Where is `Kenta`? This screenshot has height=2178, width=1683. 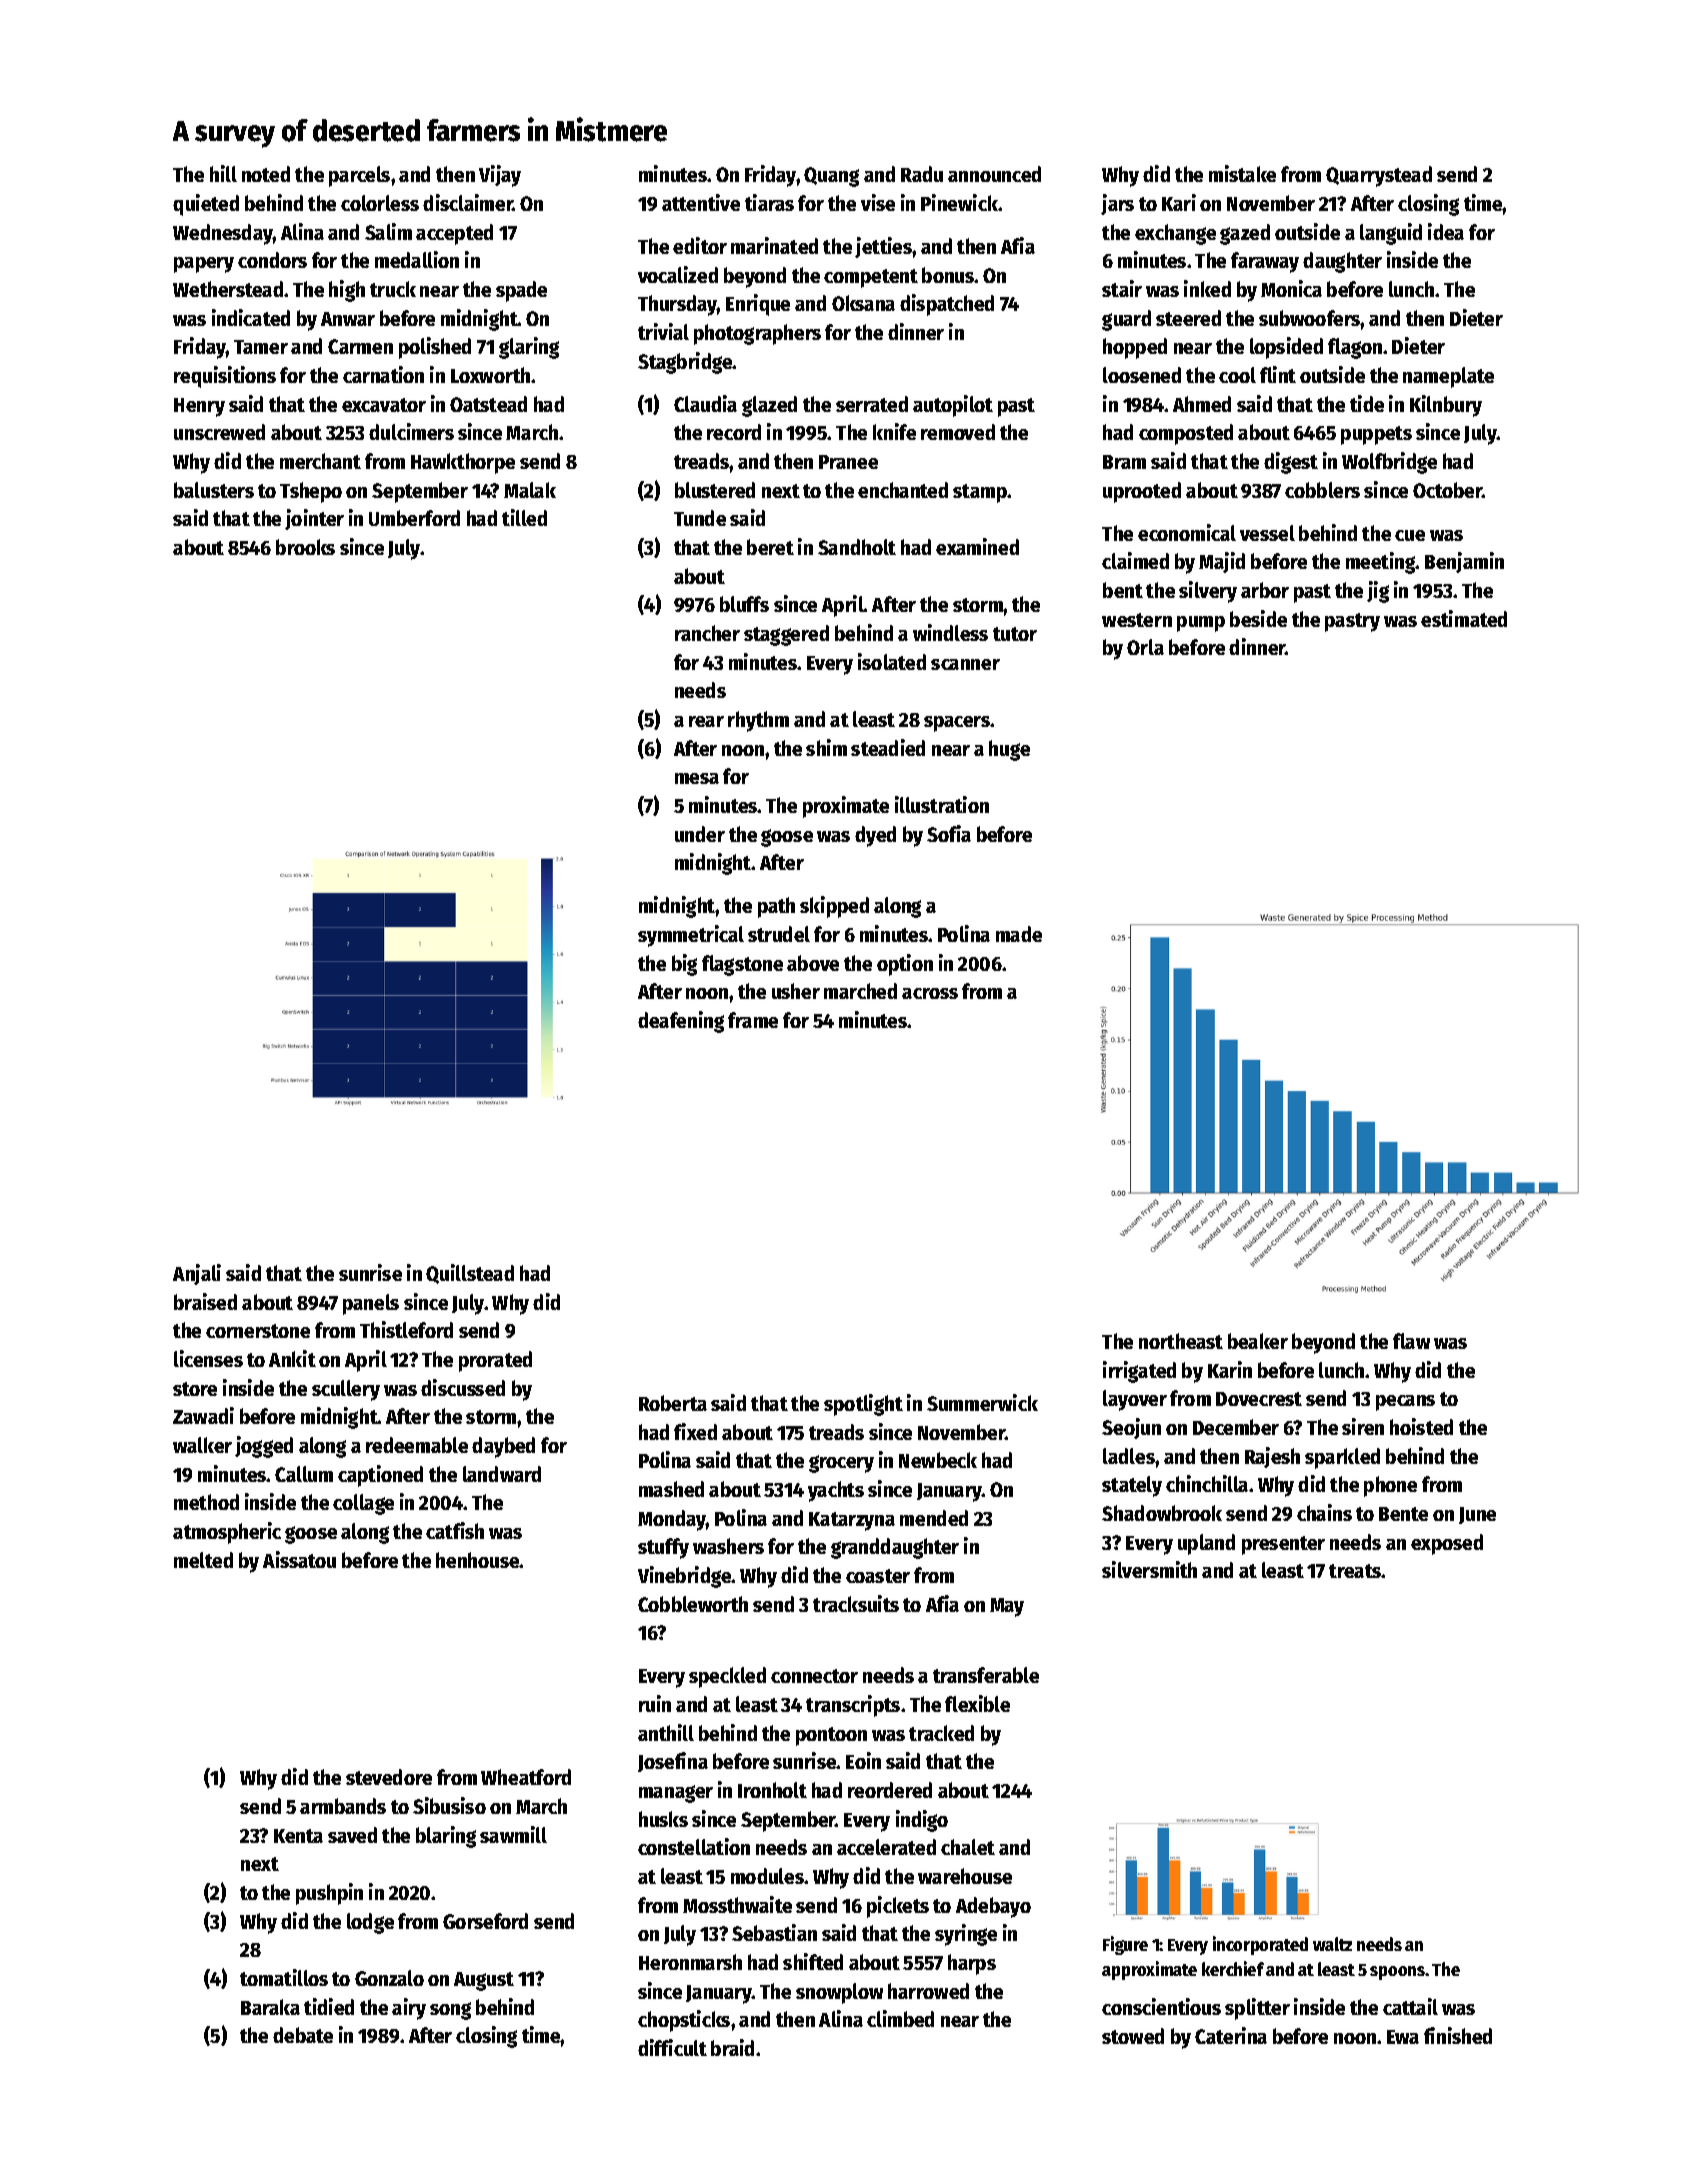 Kenta is located at coordinates (298, 1836).
